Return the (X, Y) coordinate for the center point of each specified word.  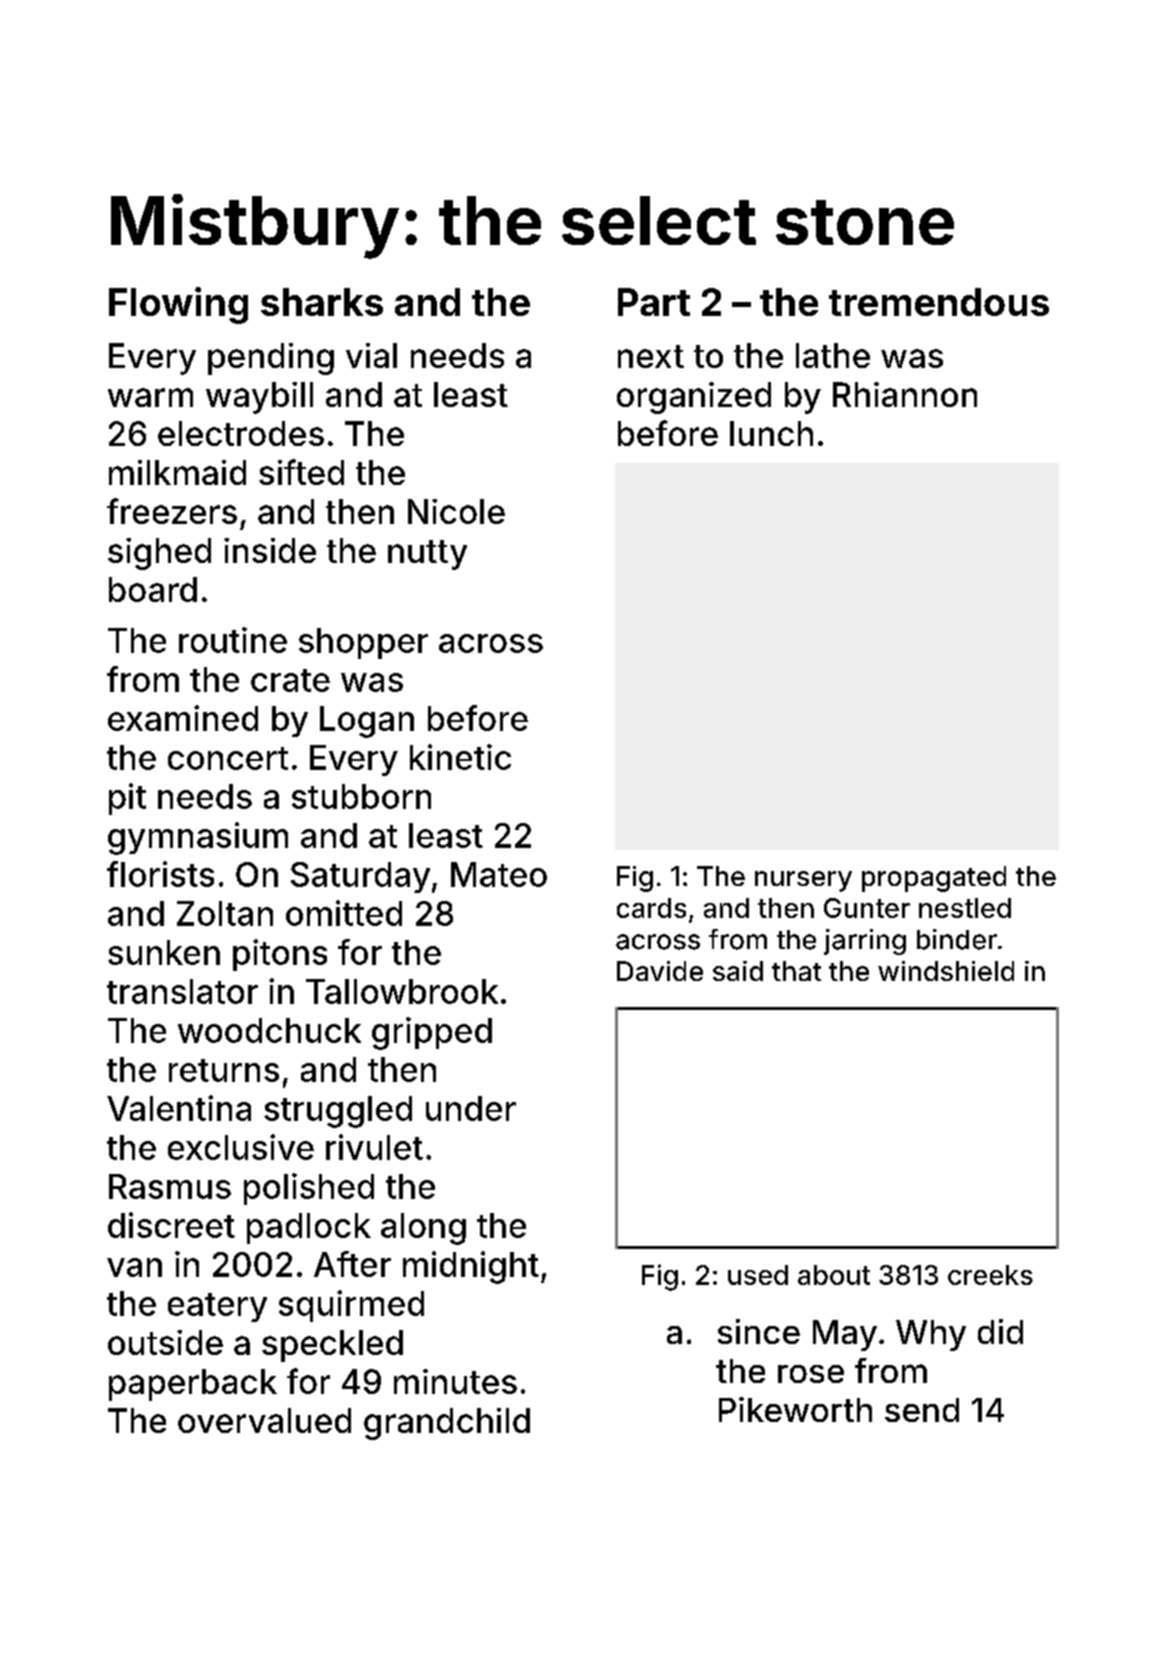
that (796, 971)
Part (654, 302)
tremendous (939, 302)
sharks (322, 302)
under (471, 1108)
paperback (193, 1385)
